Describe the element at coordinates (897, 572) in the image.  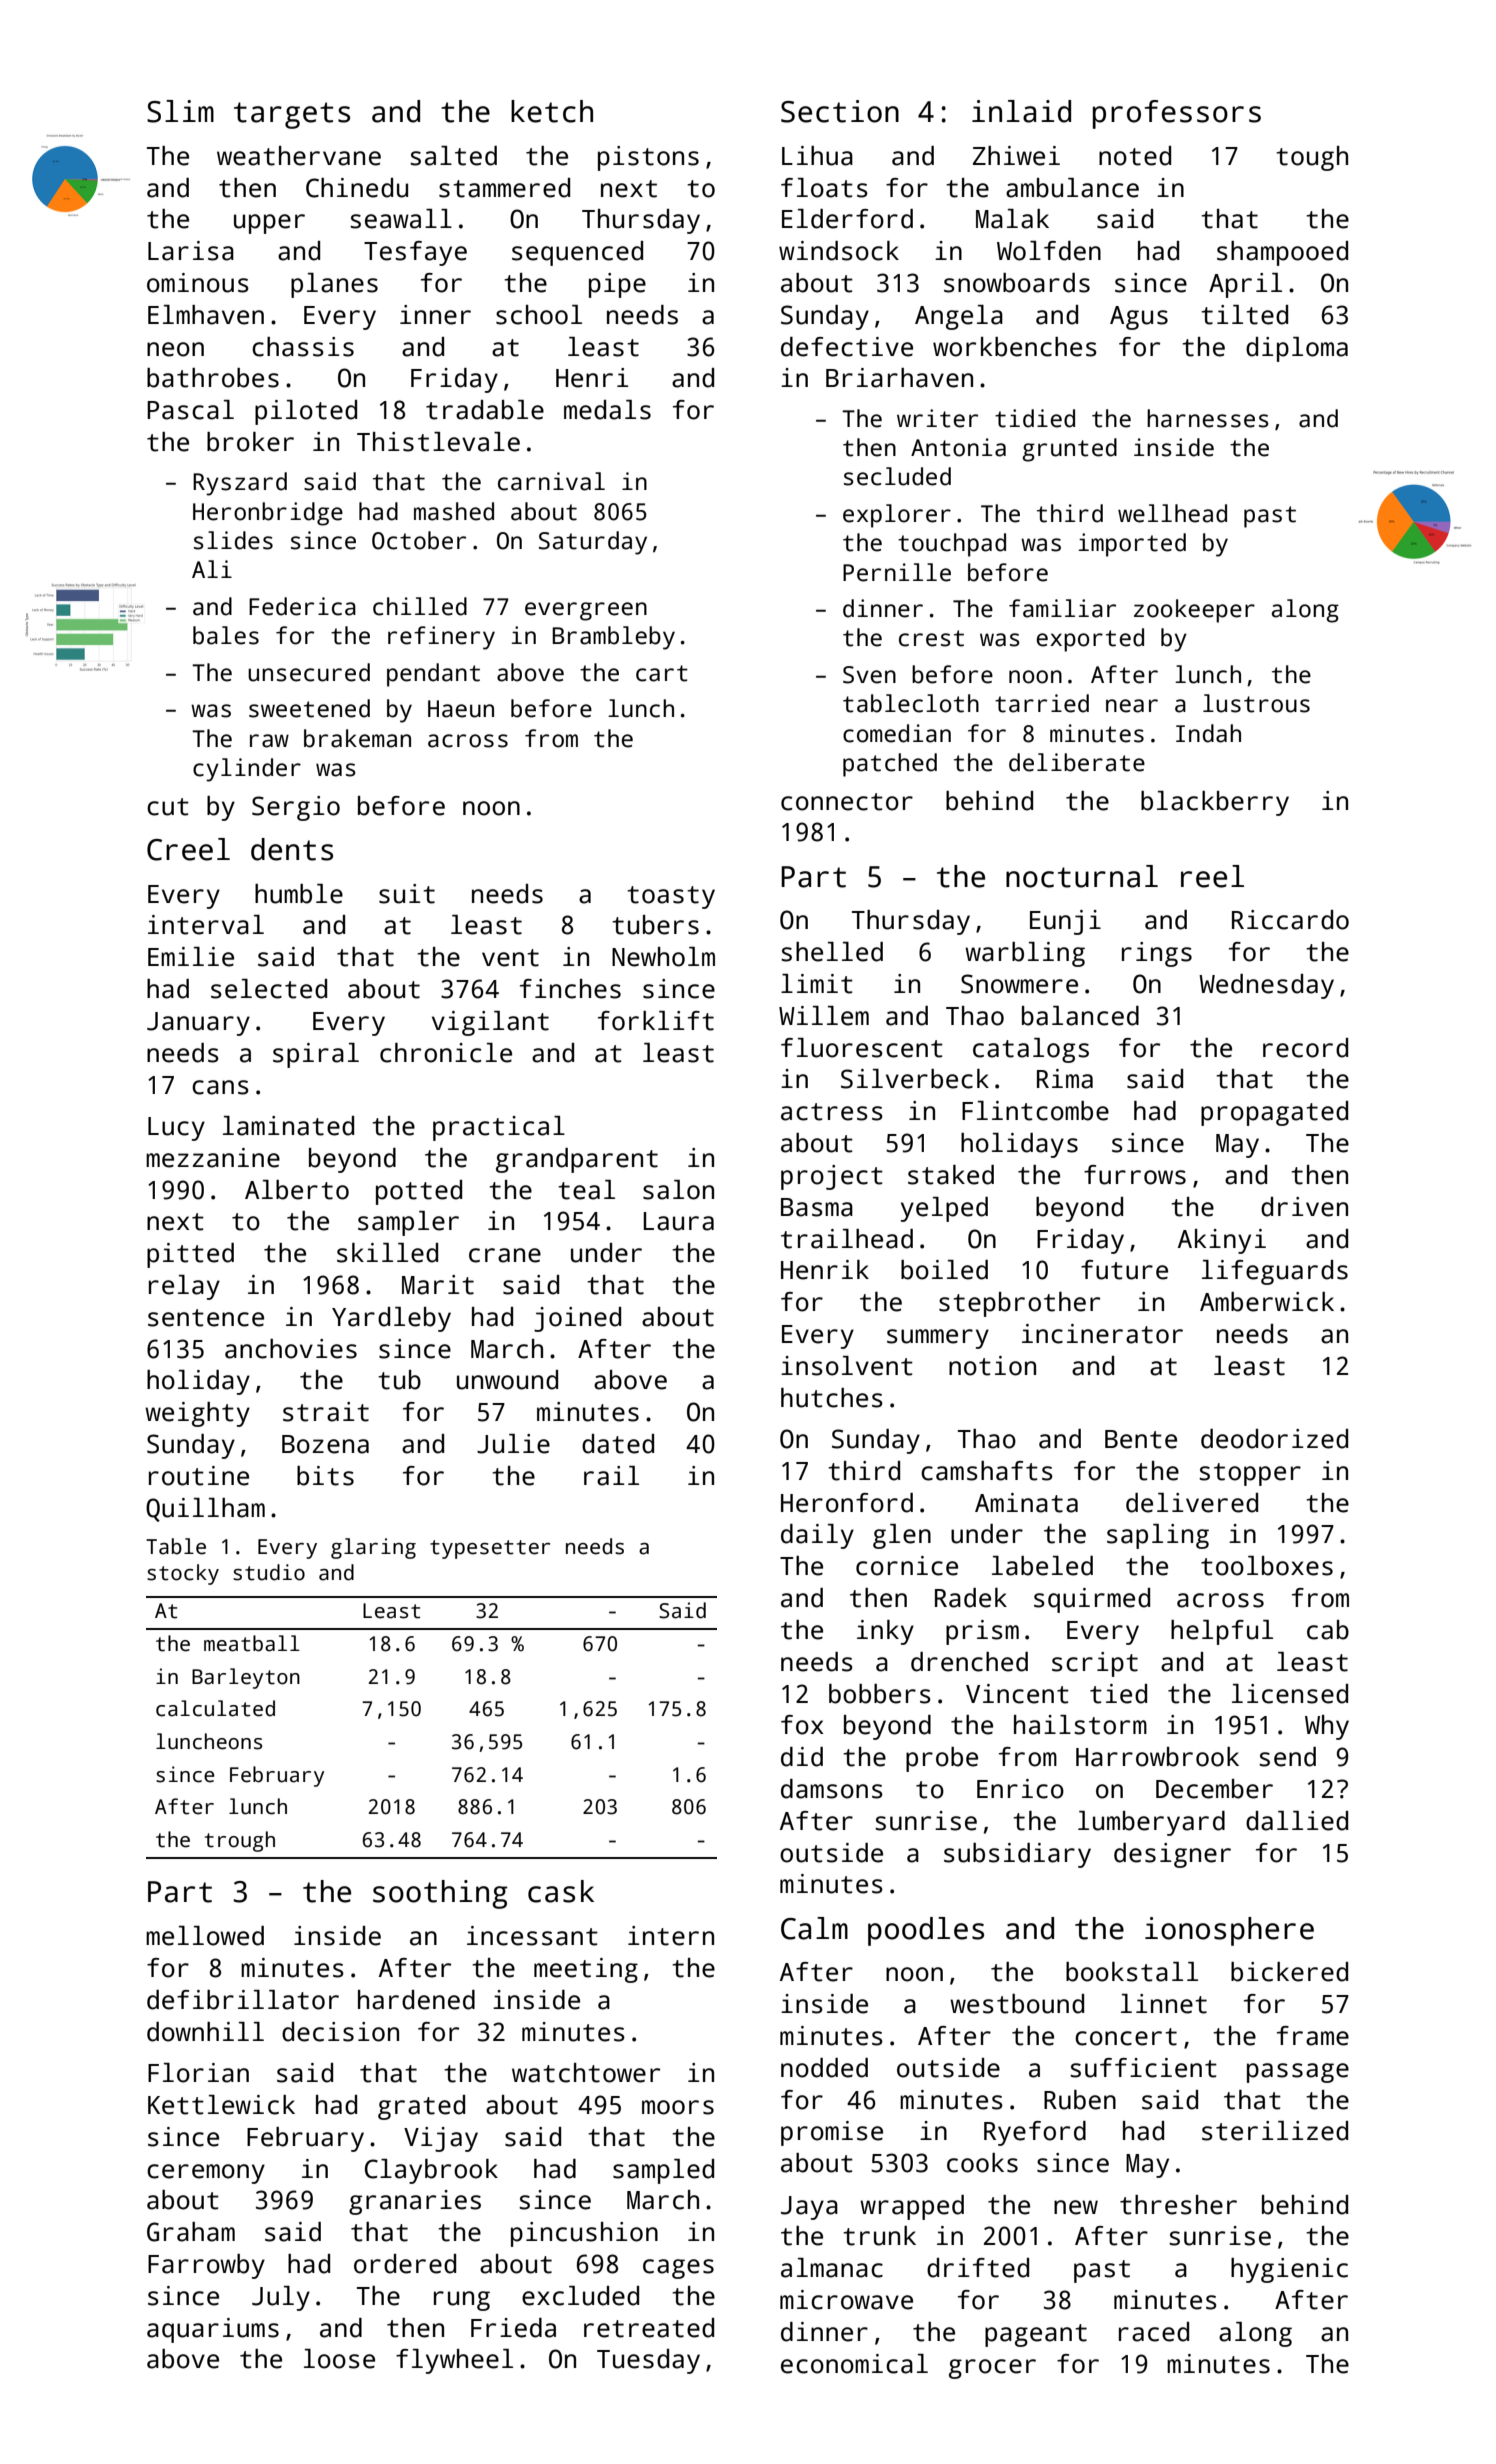
I see `Pernille` at that location.
